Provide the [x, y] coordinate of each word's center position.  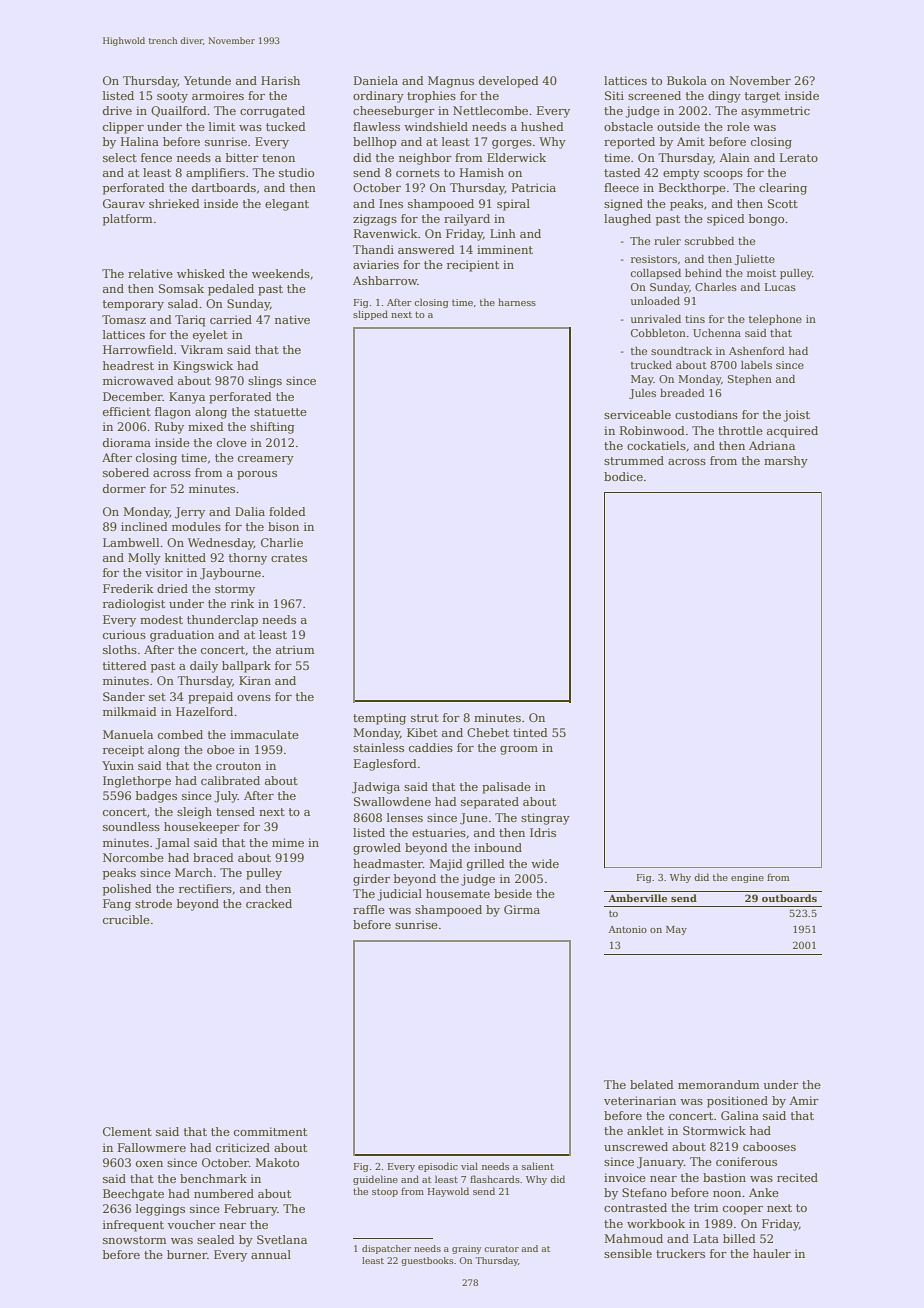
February [250, 1210]
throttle [740, 430]
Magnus [451, 82]
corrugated [272, 112]
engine [747, 878]
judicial [400, 895]
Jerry [190, 513]
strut [425, 718]
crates [289, 558]
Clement [127, 1131]
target [762, 97]
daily [204, 667]
